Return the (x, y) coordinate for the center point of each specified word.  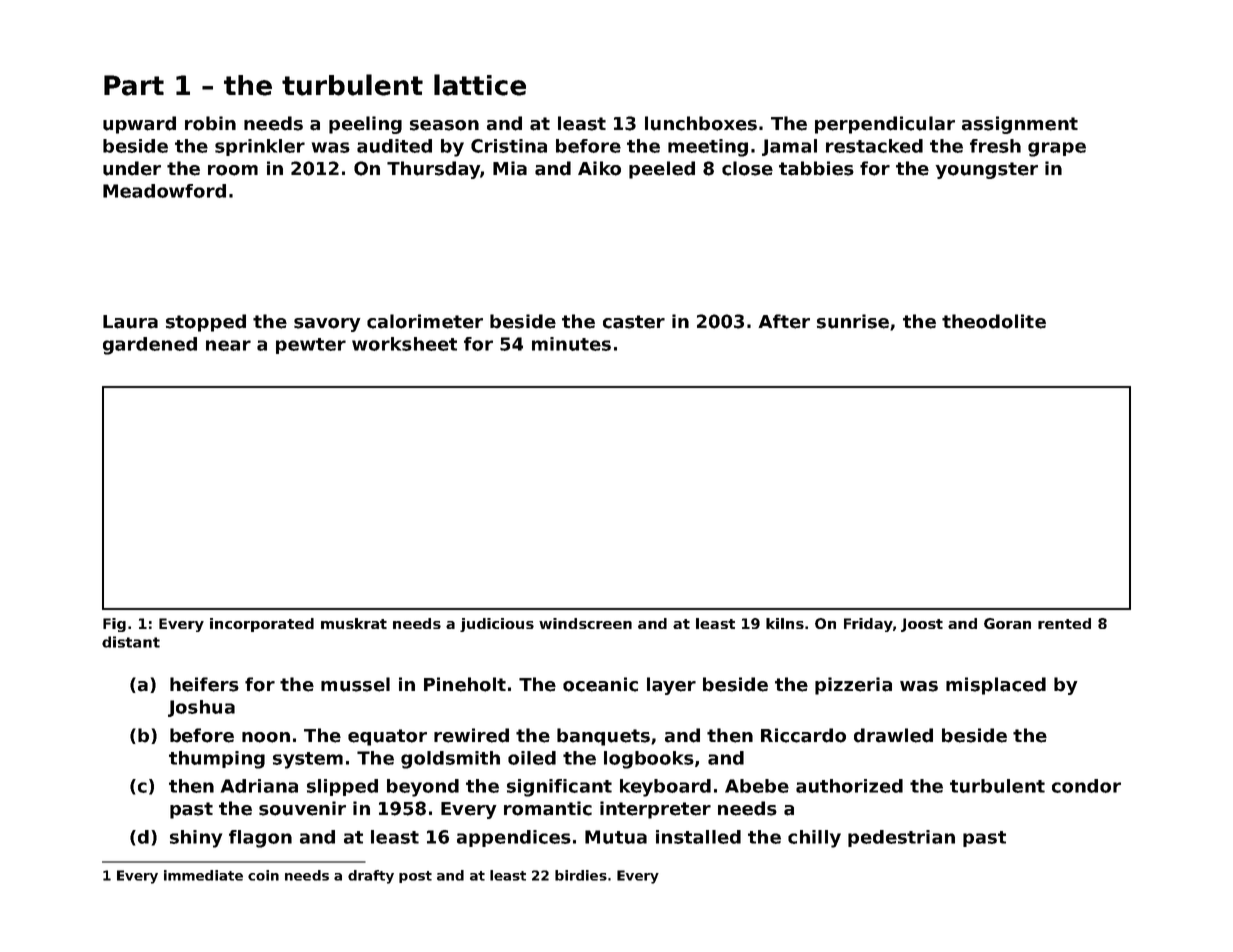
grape (1057, 149)
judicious (497, 625)
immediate (203, 875)
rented (1064, 623)
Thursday (433, 170)
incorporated (262, 625)
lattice (480, 85)
